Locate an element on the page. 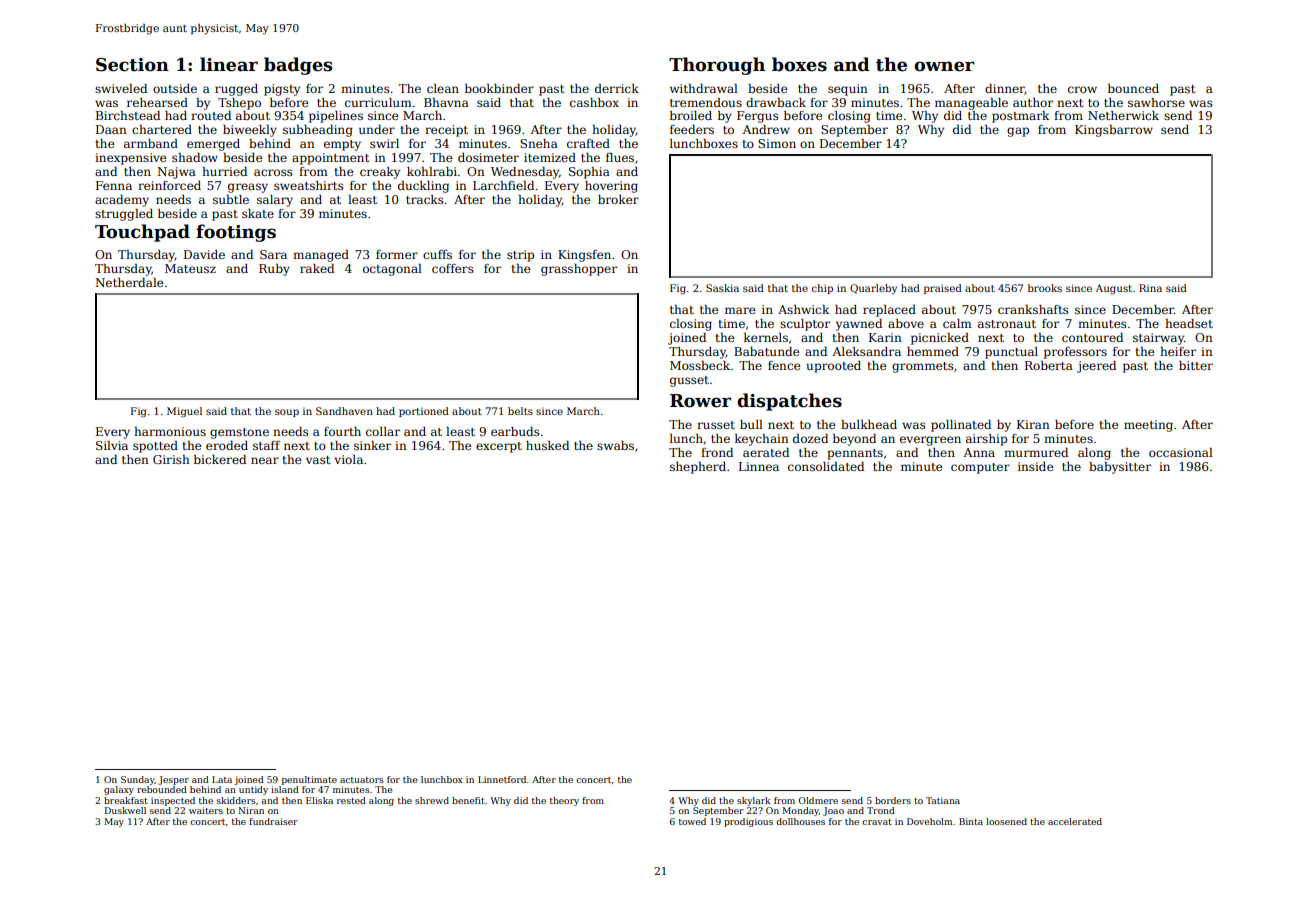  Thorough is located at coordinates (717, 66).
